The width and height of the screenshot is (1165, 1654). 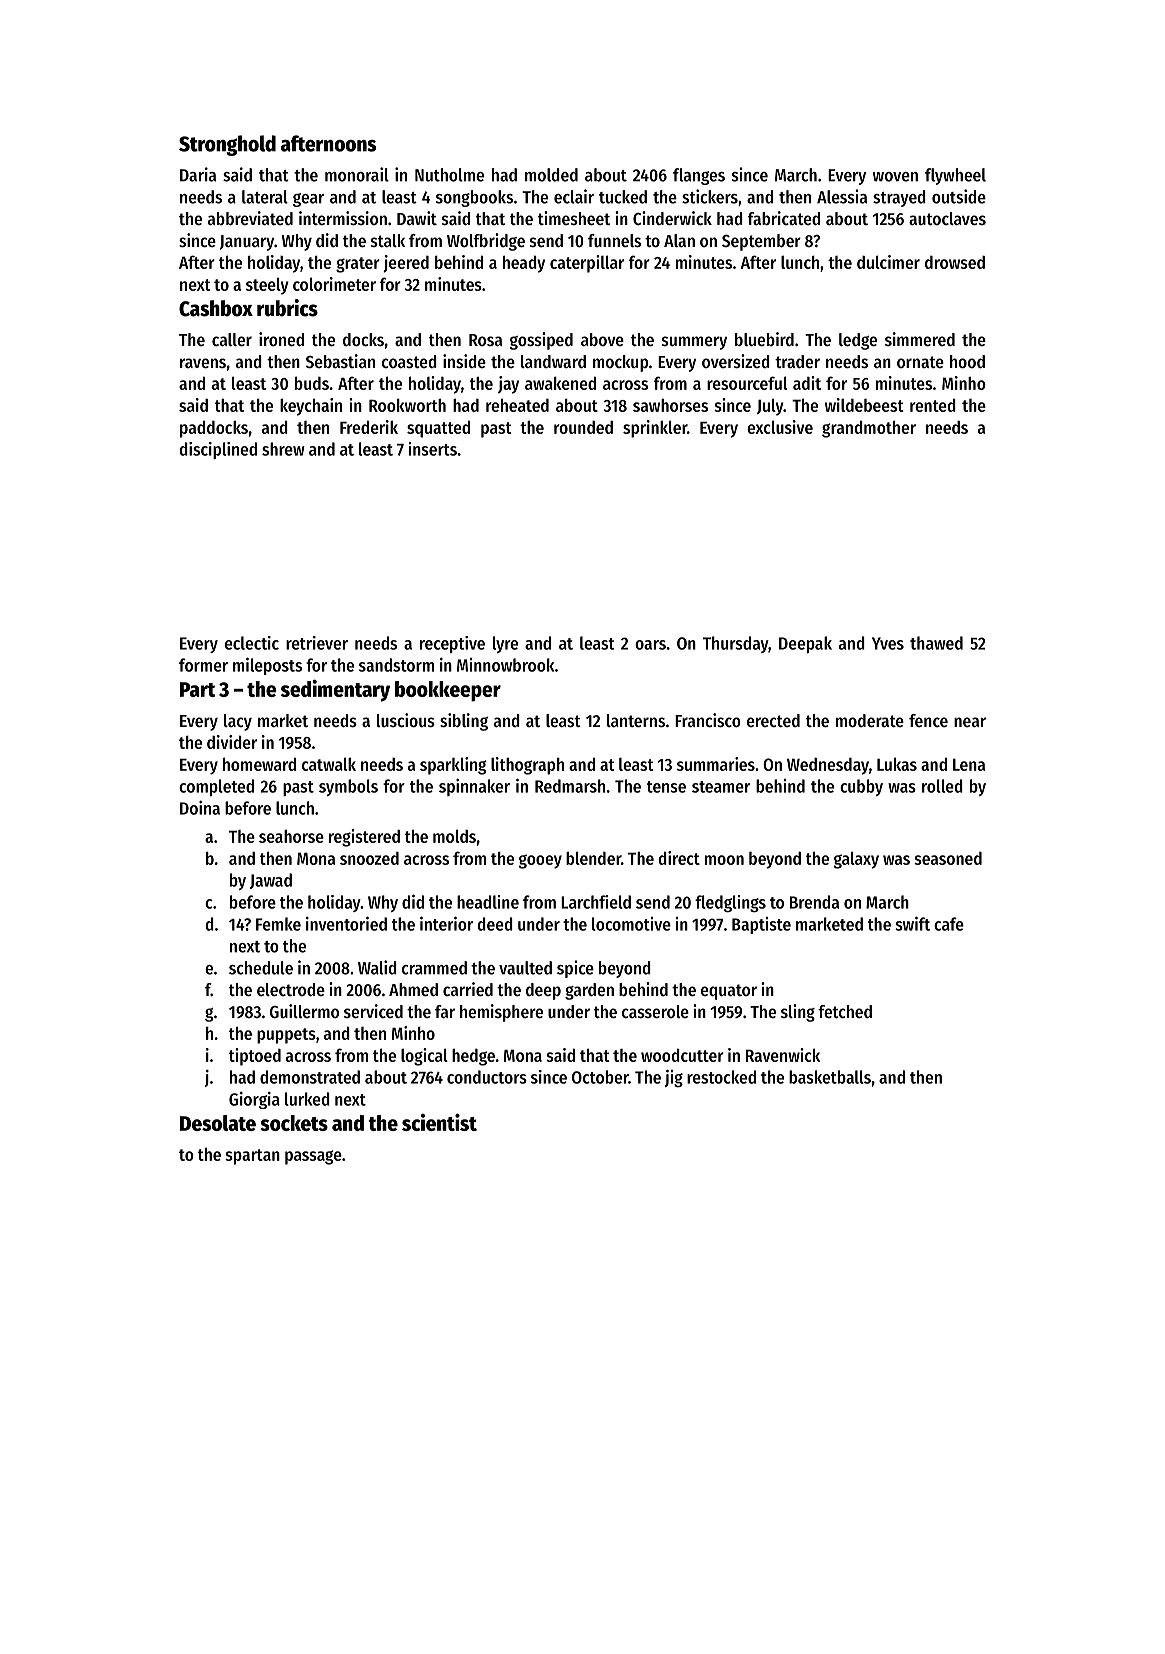 What do you see at coordinates (439, 1122) in the screenshot?
I see `scientist` at bounding box center [439, 1122].
